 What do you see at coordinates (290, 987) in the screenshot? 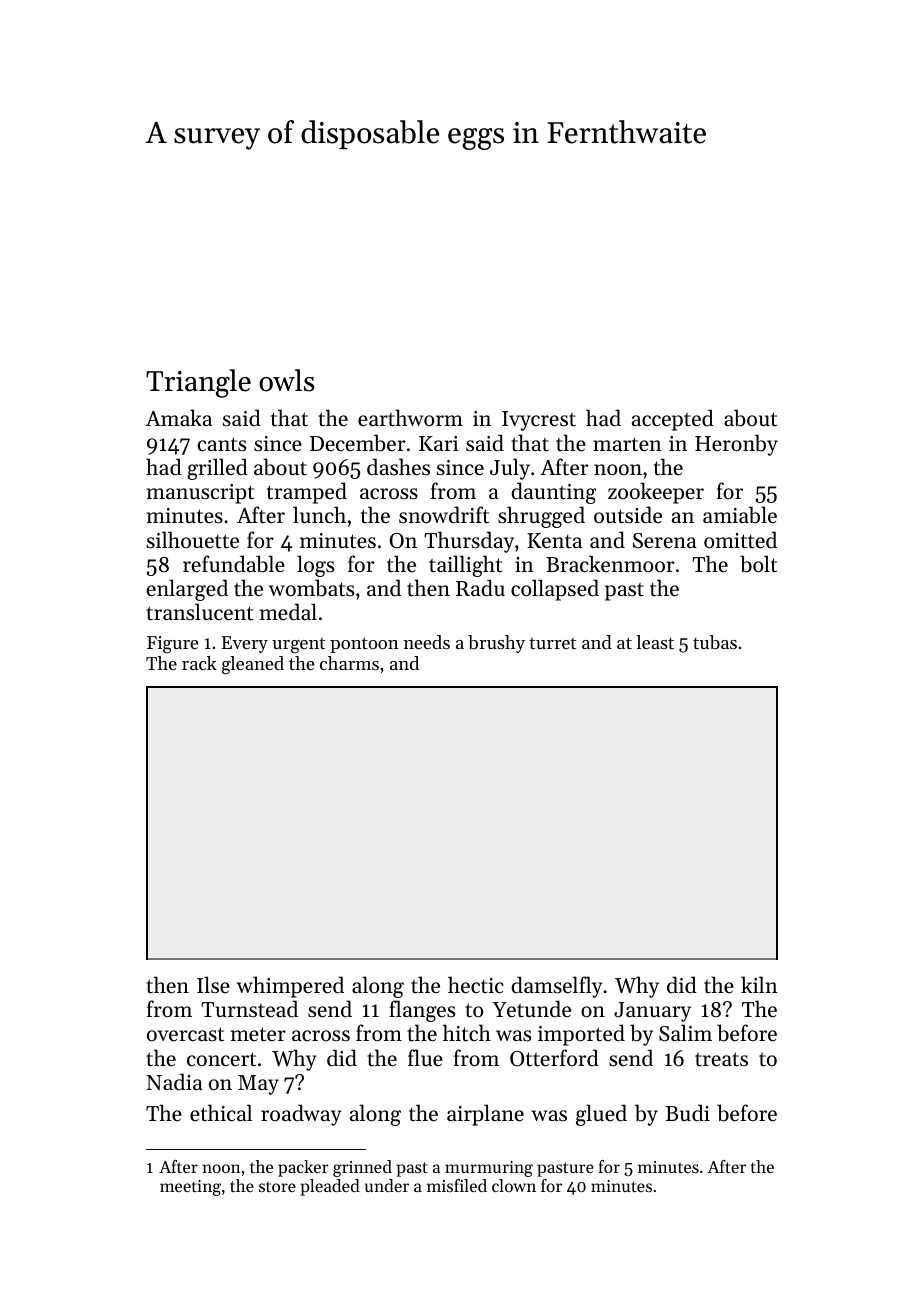
I see `whimpered` at bounding box center [290, 987].
